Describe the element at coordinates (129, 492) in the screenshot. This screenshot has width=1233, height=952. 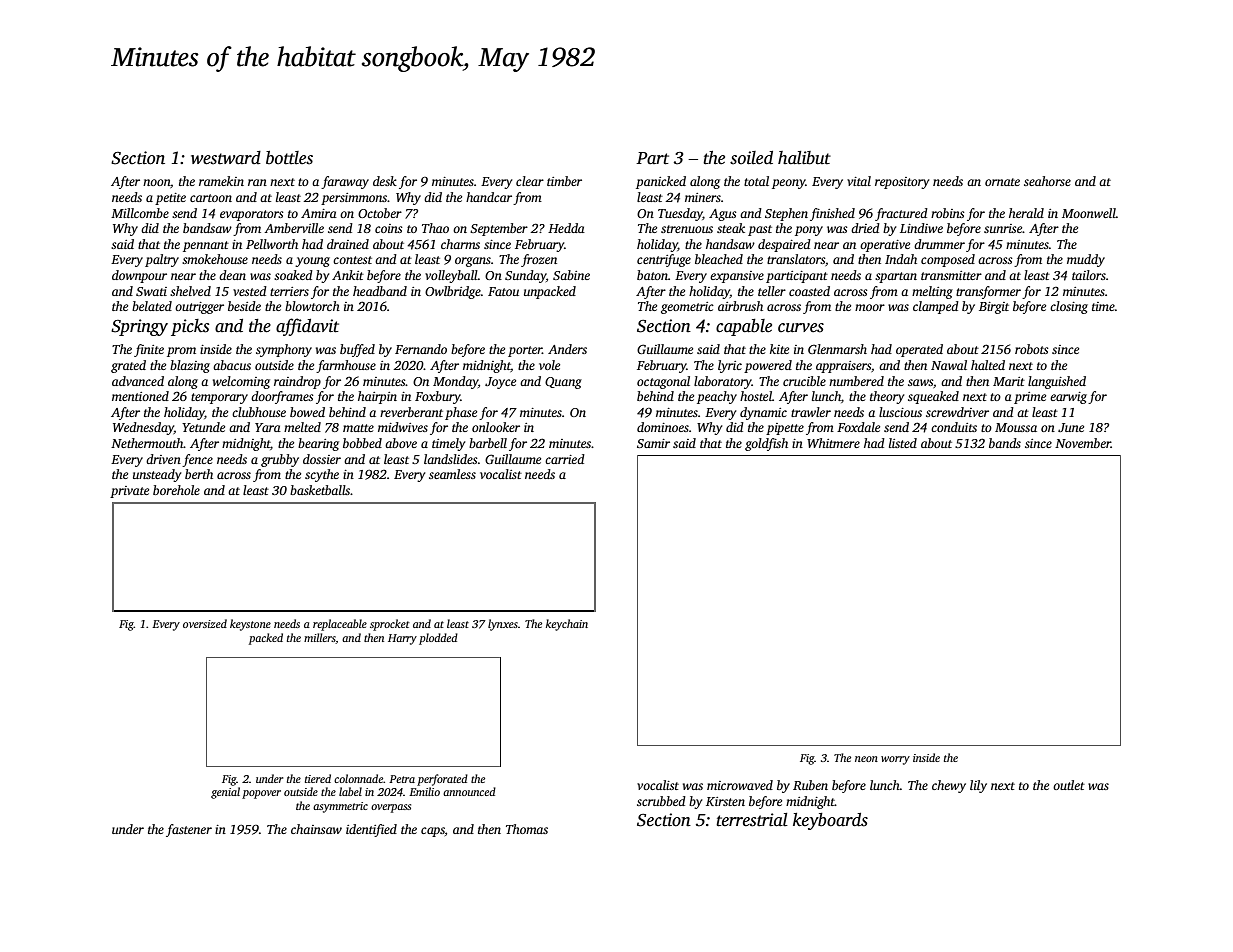
I see `private` at that location.
